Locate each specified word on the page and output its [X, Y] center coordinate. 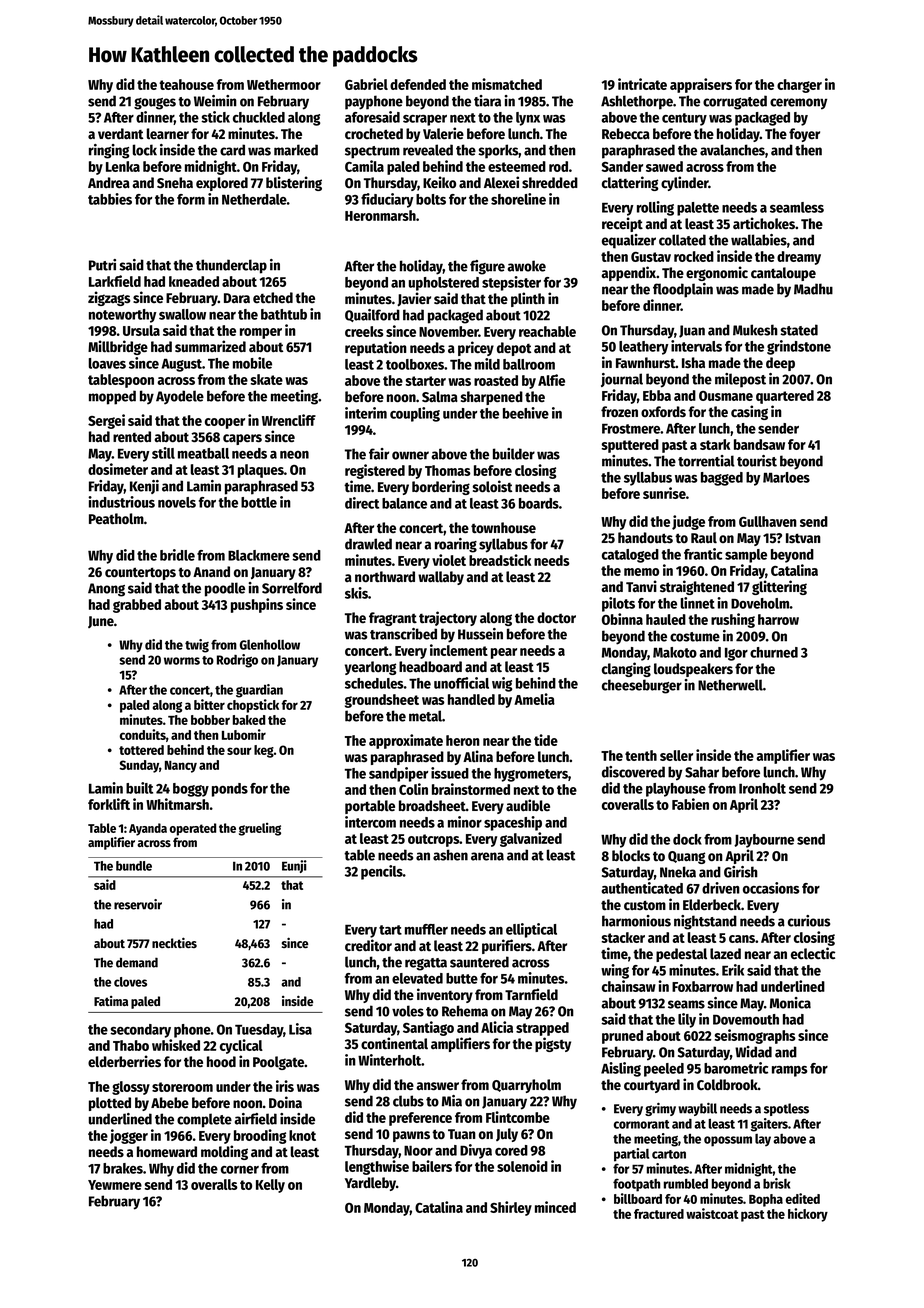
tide [546, 740]
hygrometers [531, 775]
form [191, 199]
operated [193, 829]
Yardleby [370, 1184]
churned [774, 652]
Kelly [270, 1186]
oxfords [663, 411]
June [101, 622]
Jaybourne [764, 841]
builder [514, 454]
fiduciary [387, 200]
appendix [629, 273]
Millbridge [118, 347]
